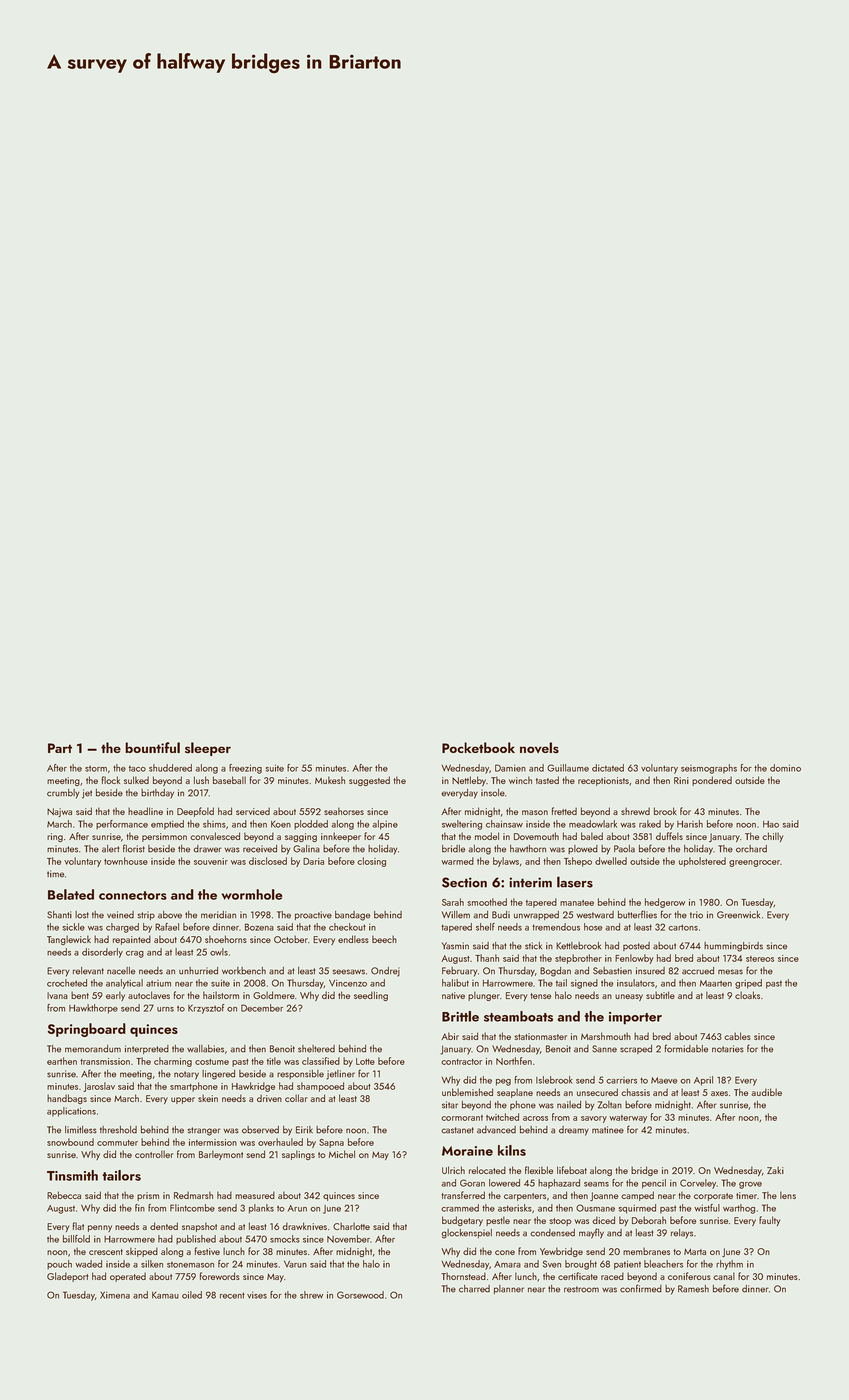 The image size is (849, 1400). Describe the element at coordinates (637, 914) in the screenshot. I see `butterflies` at that location.
